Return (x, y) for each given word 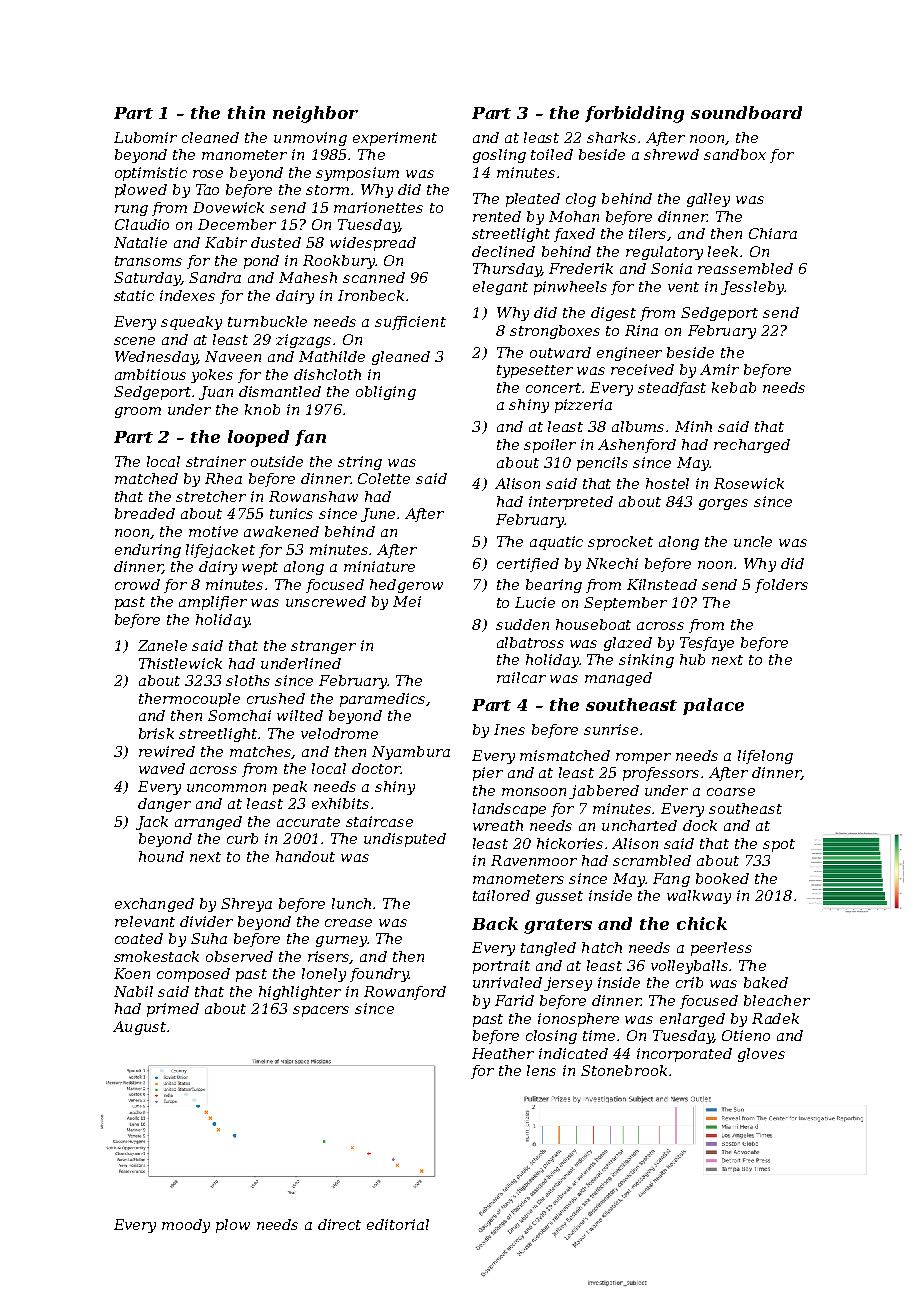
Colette (384, 478)
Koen (132, 973)
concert (553, 388)
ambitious (150, 374)
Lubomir (145, 137)
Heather (503, 1053)
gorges (723, 504)
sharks (611, 137)
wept (260, 568)
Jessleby (753, 288)
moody (186, 1226)
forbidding (634, 114)
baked (766, 982)
